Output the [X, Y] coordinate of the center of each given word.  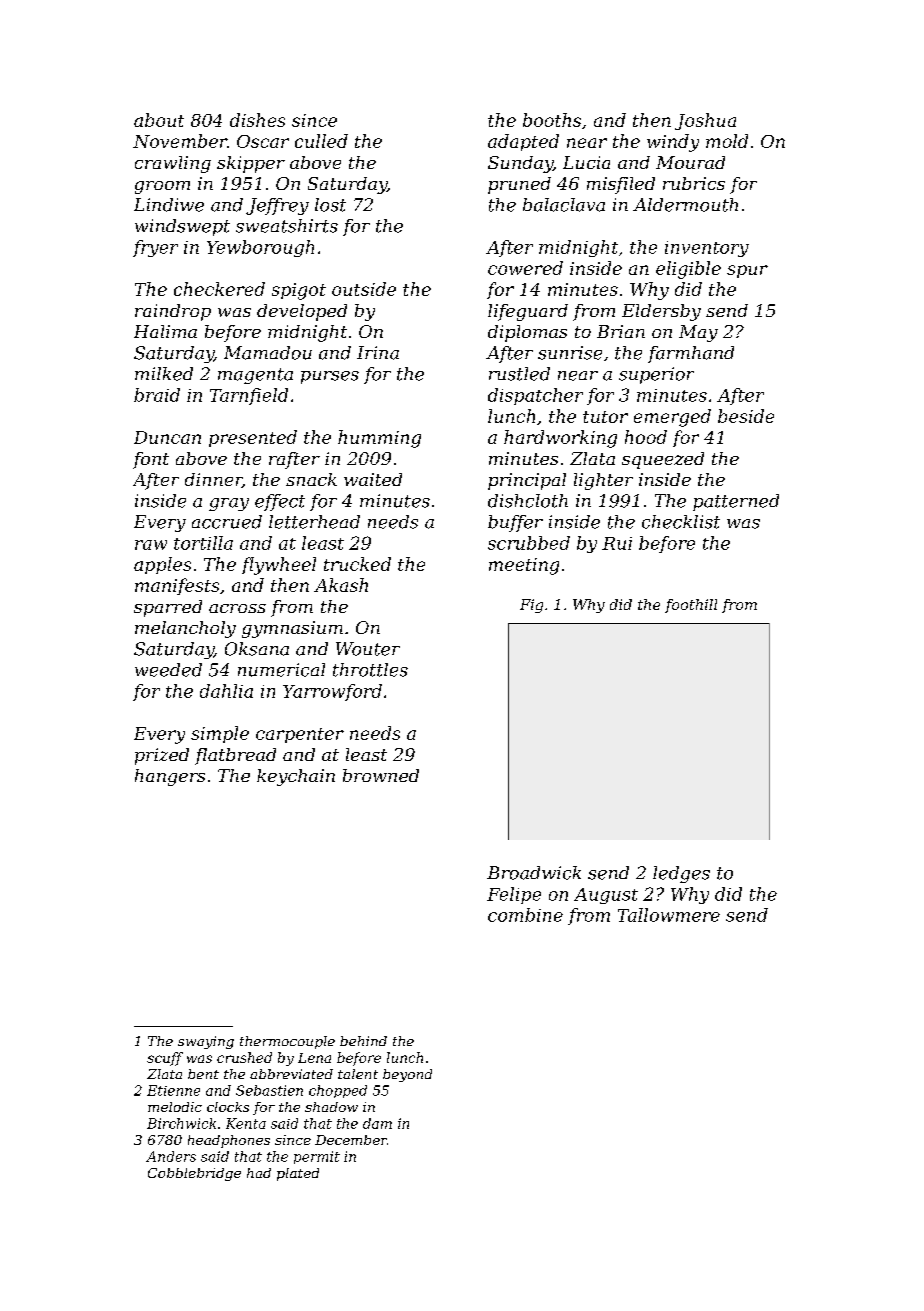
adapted [523, 142]
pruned [519, 185]
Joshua [705, 121]
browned [381, 775]
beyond [407, 1075]
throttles [370, 670]
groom [162, 187]
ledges [681, 874]
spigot [299, 291]
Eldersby [661, 312]
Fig [531, 606]
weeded [168, 670]
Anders [171, 1156]
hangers [170, 777]
